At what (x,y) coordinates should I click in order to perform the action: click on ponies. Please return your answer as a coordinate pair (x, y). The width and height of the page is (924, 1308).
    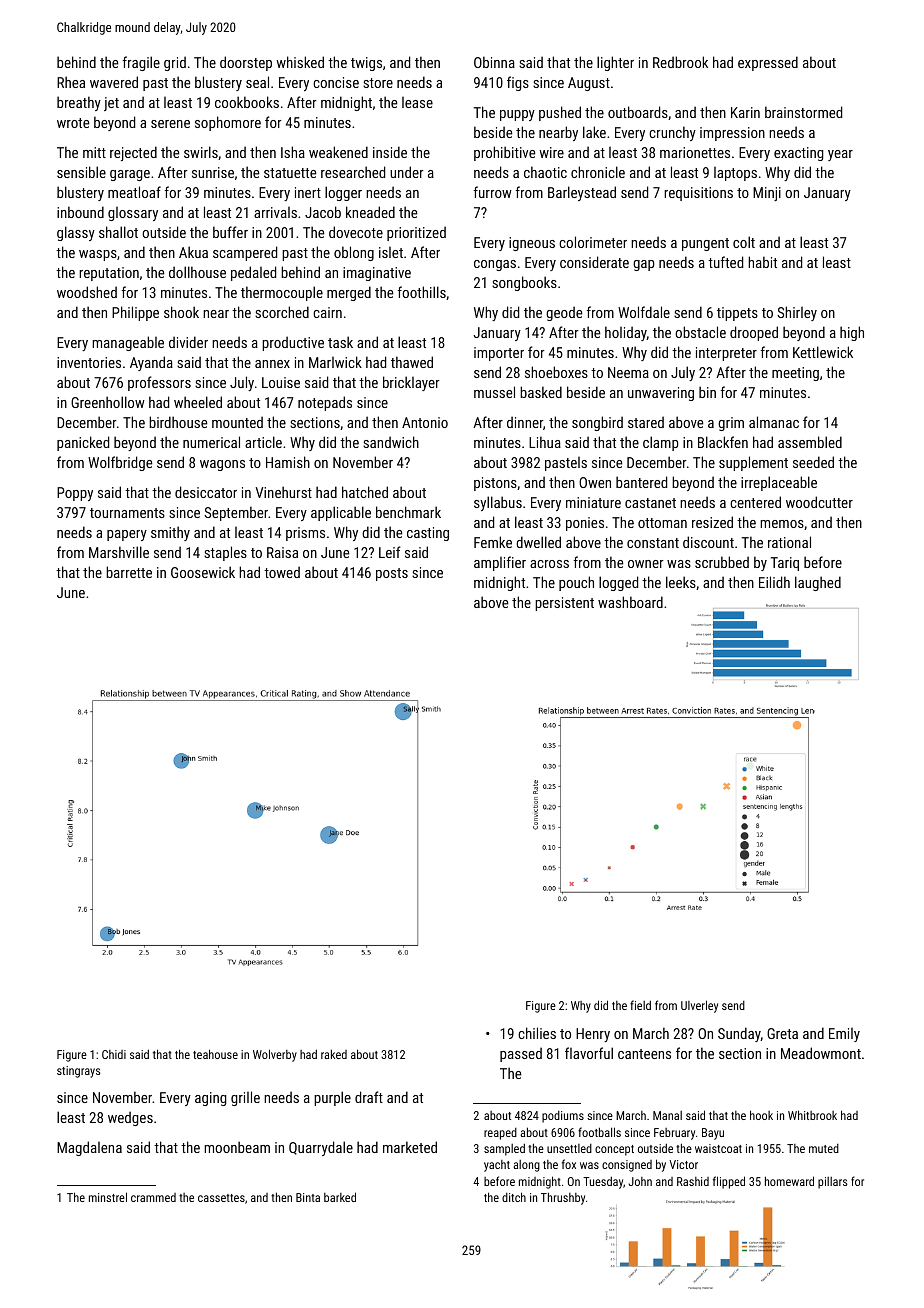
    Looking at the image, I should click on (585, 524).
